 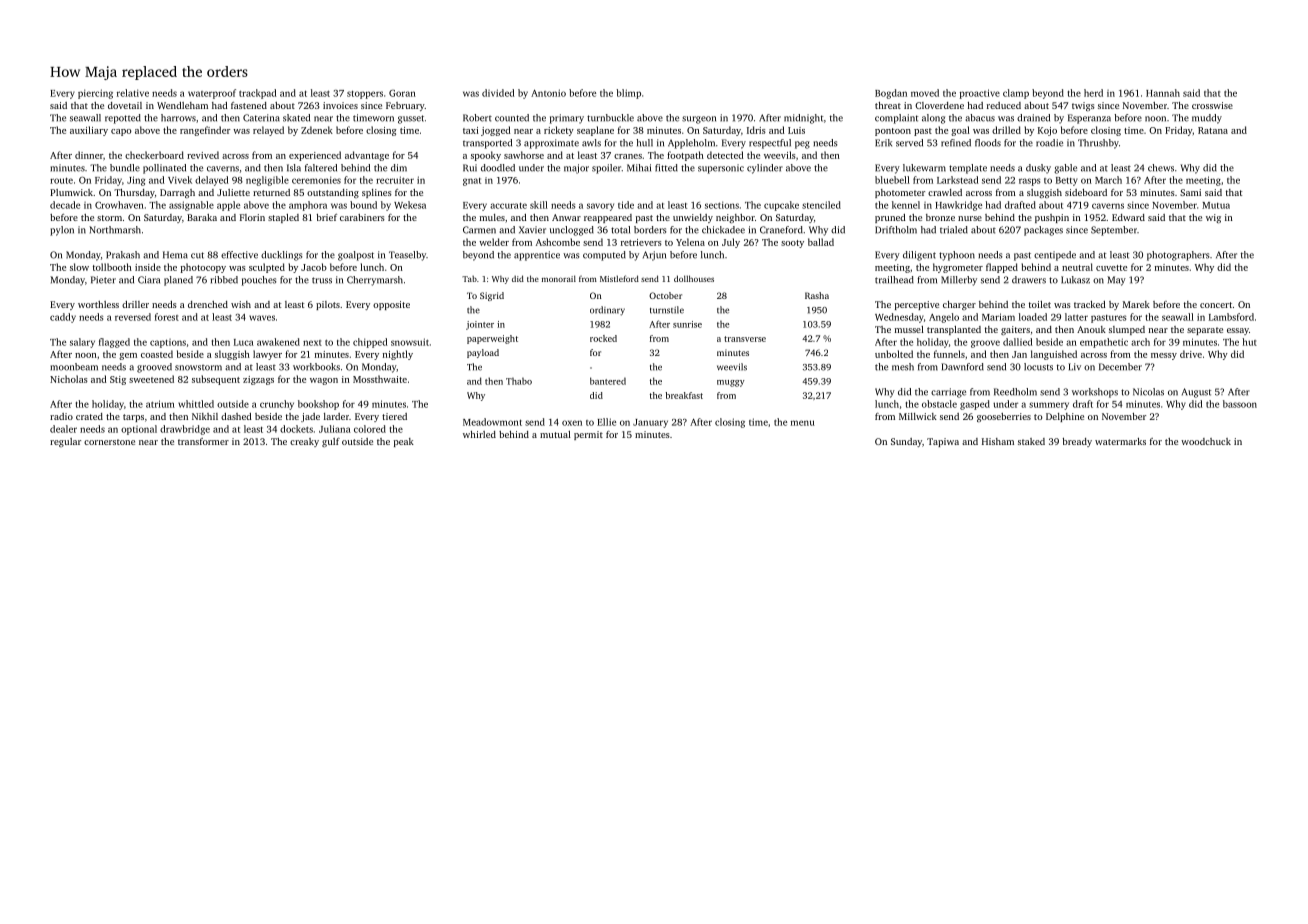 I want to click on January, so click(x=650, y=423).
